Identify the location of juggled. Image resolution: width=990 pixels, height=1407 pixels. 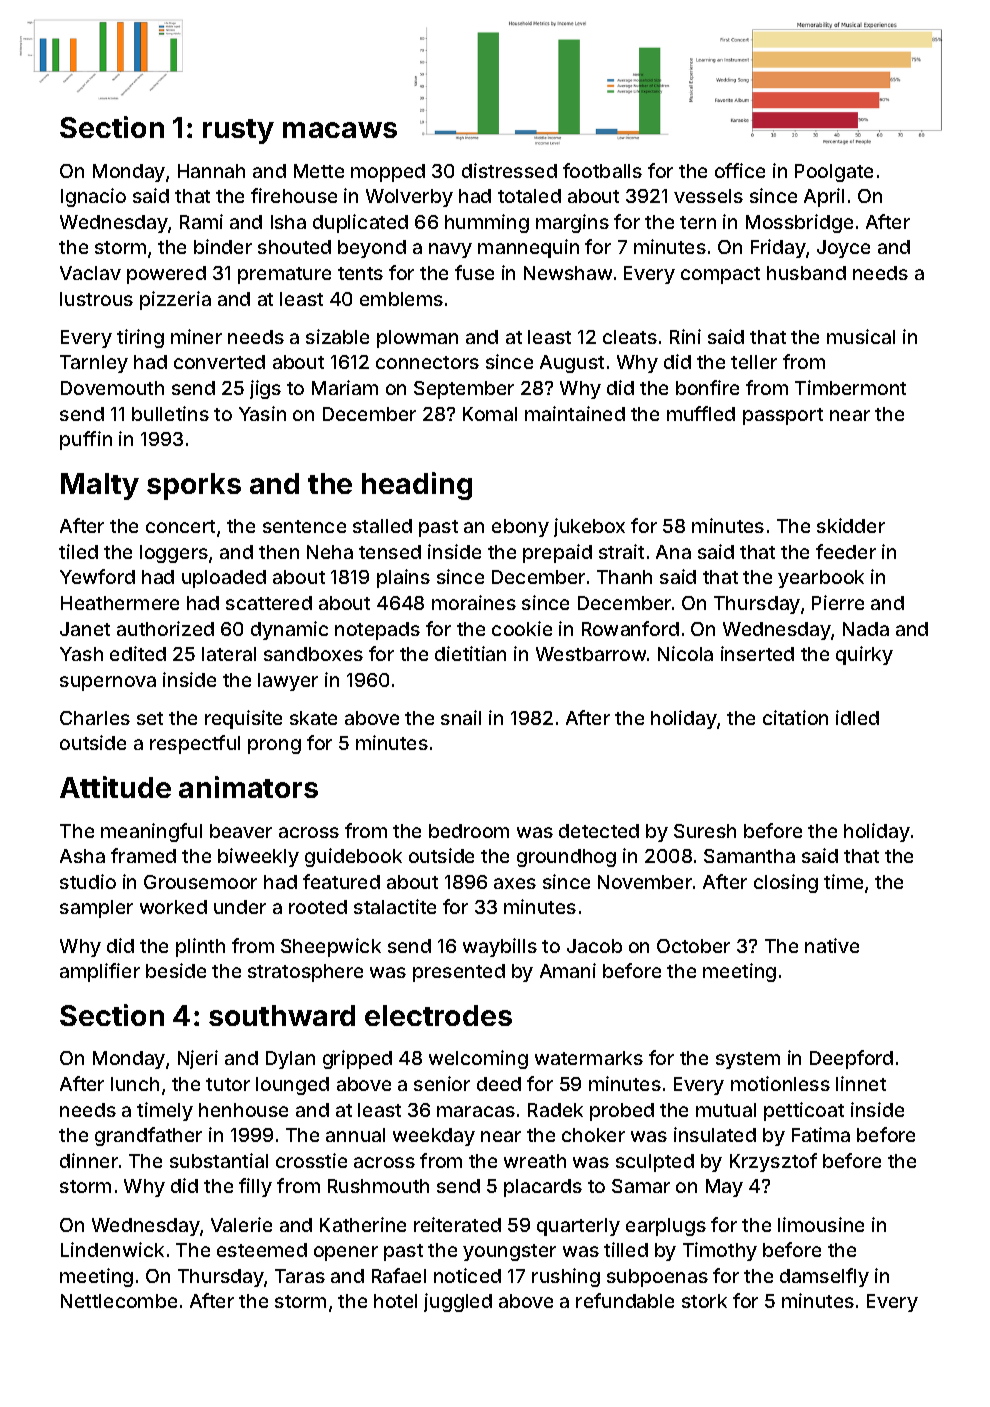
(458, 1302).
